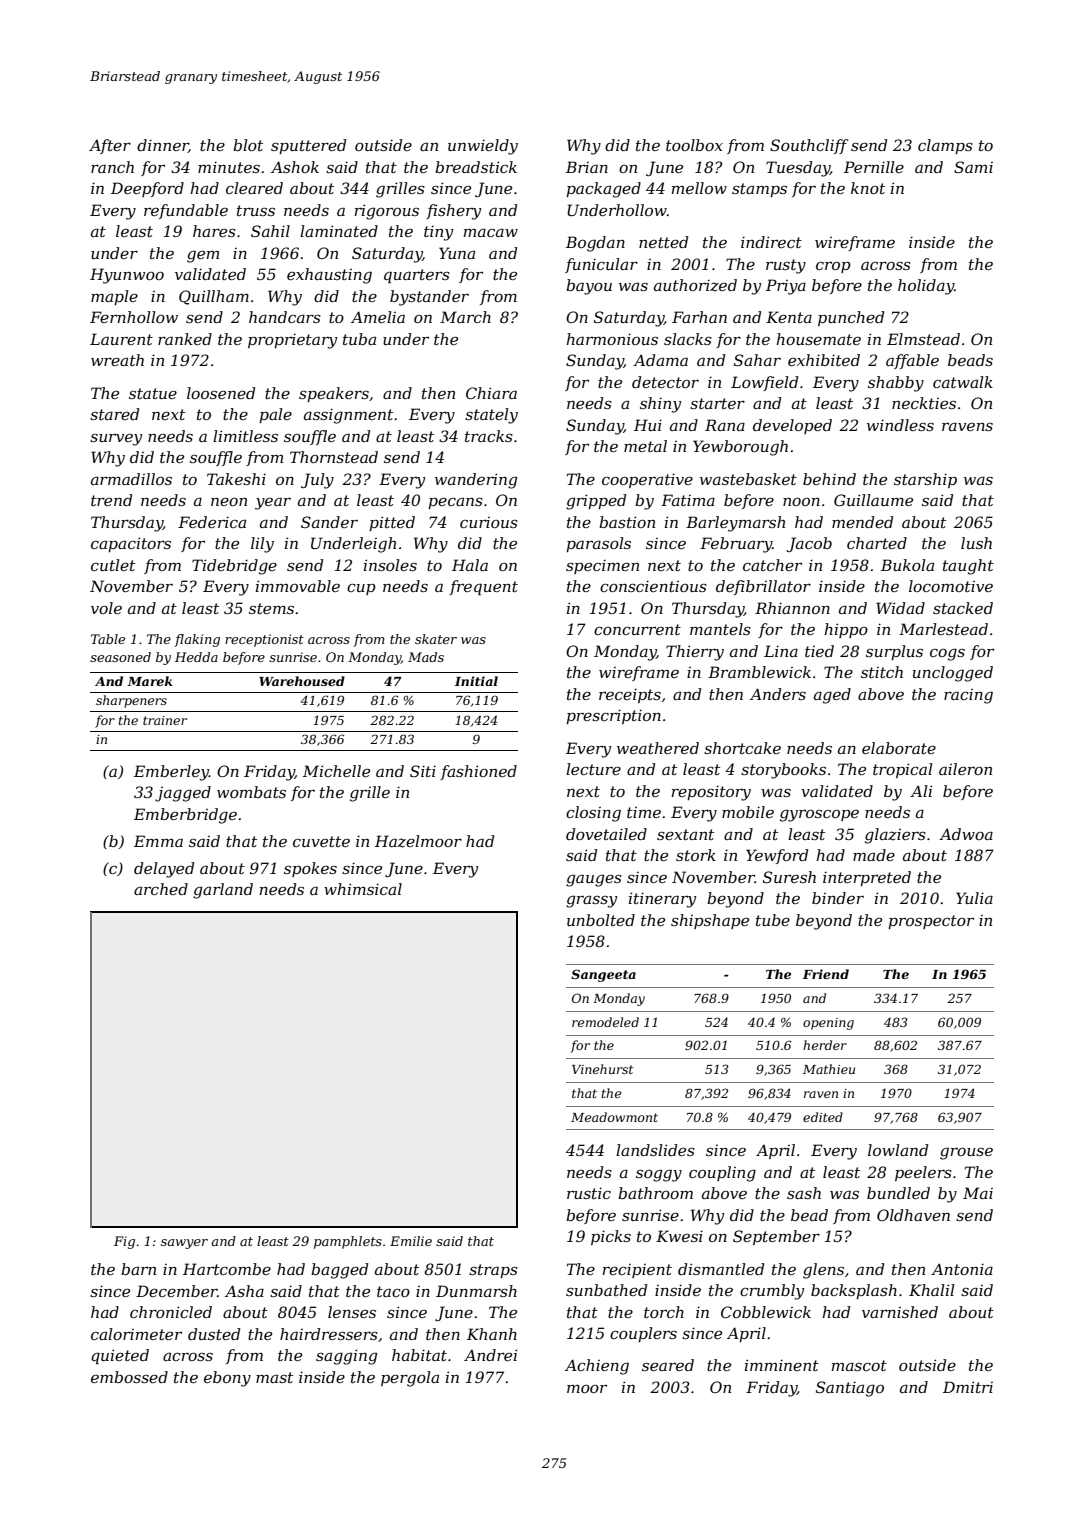 This screenshot has width=1084, height=1533. Describe the element at coordinates (896, 384) in the screenshot. I see `shabby` at that location.
